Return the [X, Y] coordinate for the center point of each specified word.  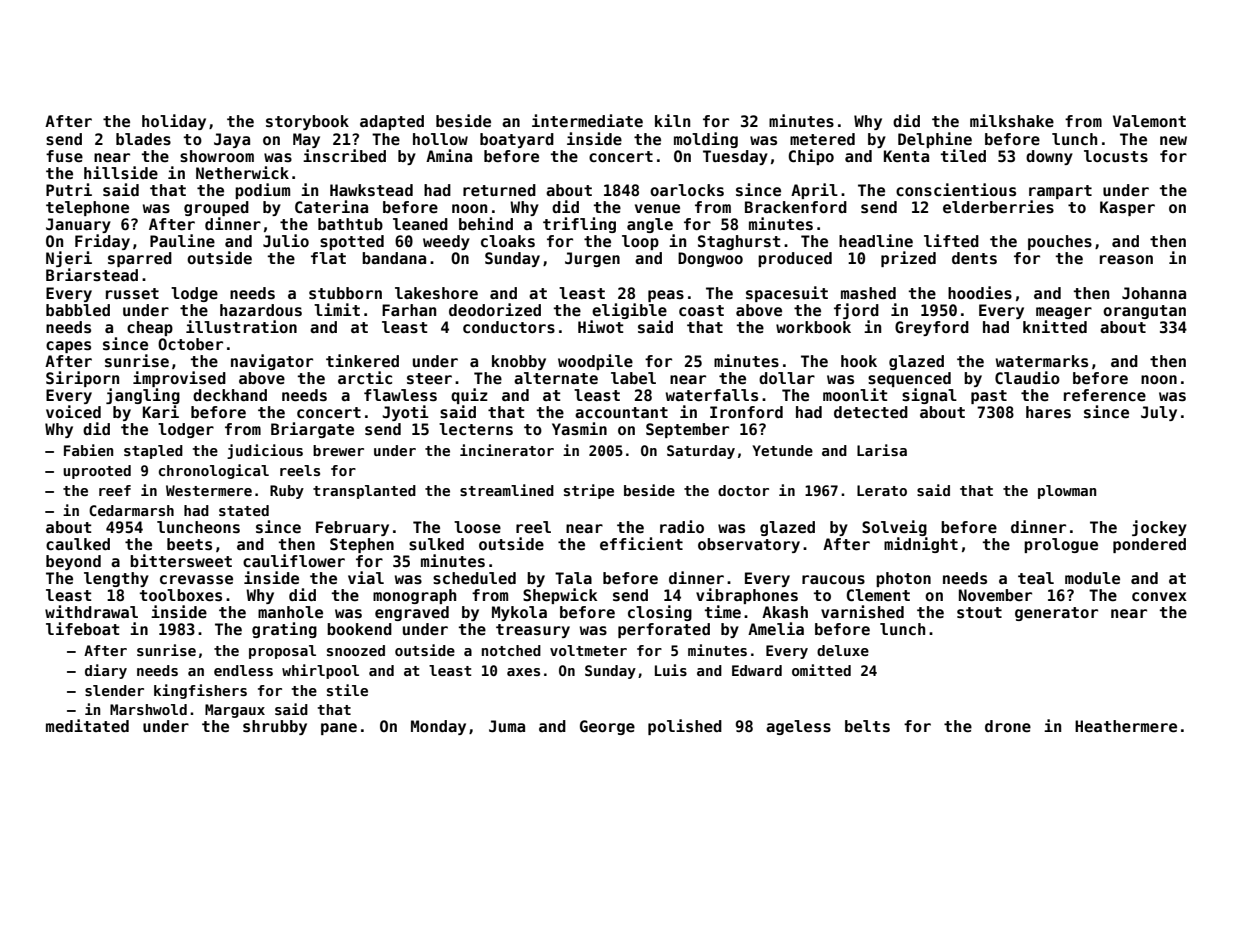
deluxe [843, 650]
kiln [672, 120]
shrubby [275, 727]
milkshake [1012, 121]
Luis [671, 670]
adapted [392, 122]
